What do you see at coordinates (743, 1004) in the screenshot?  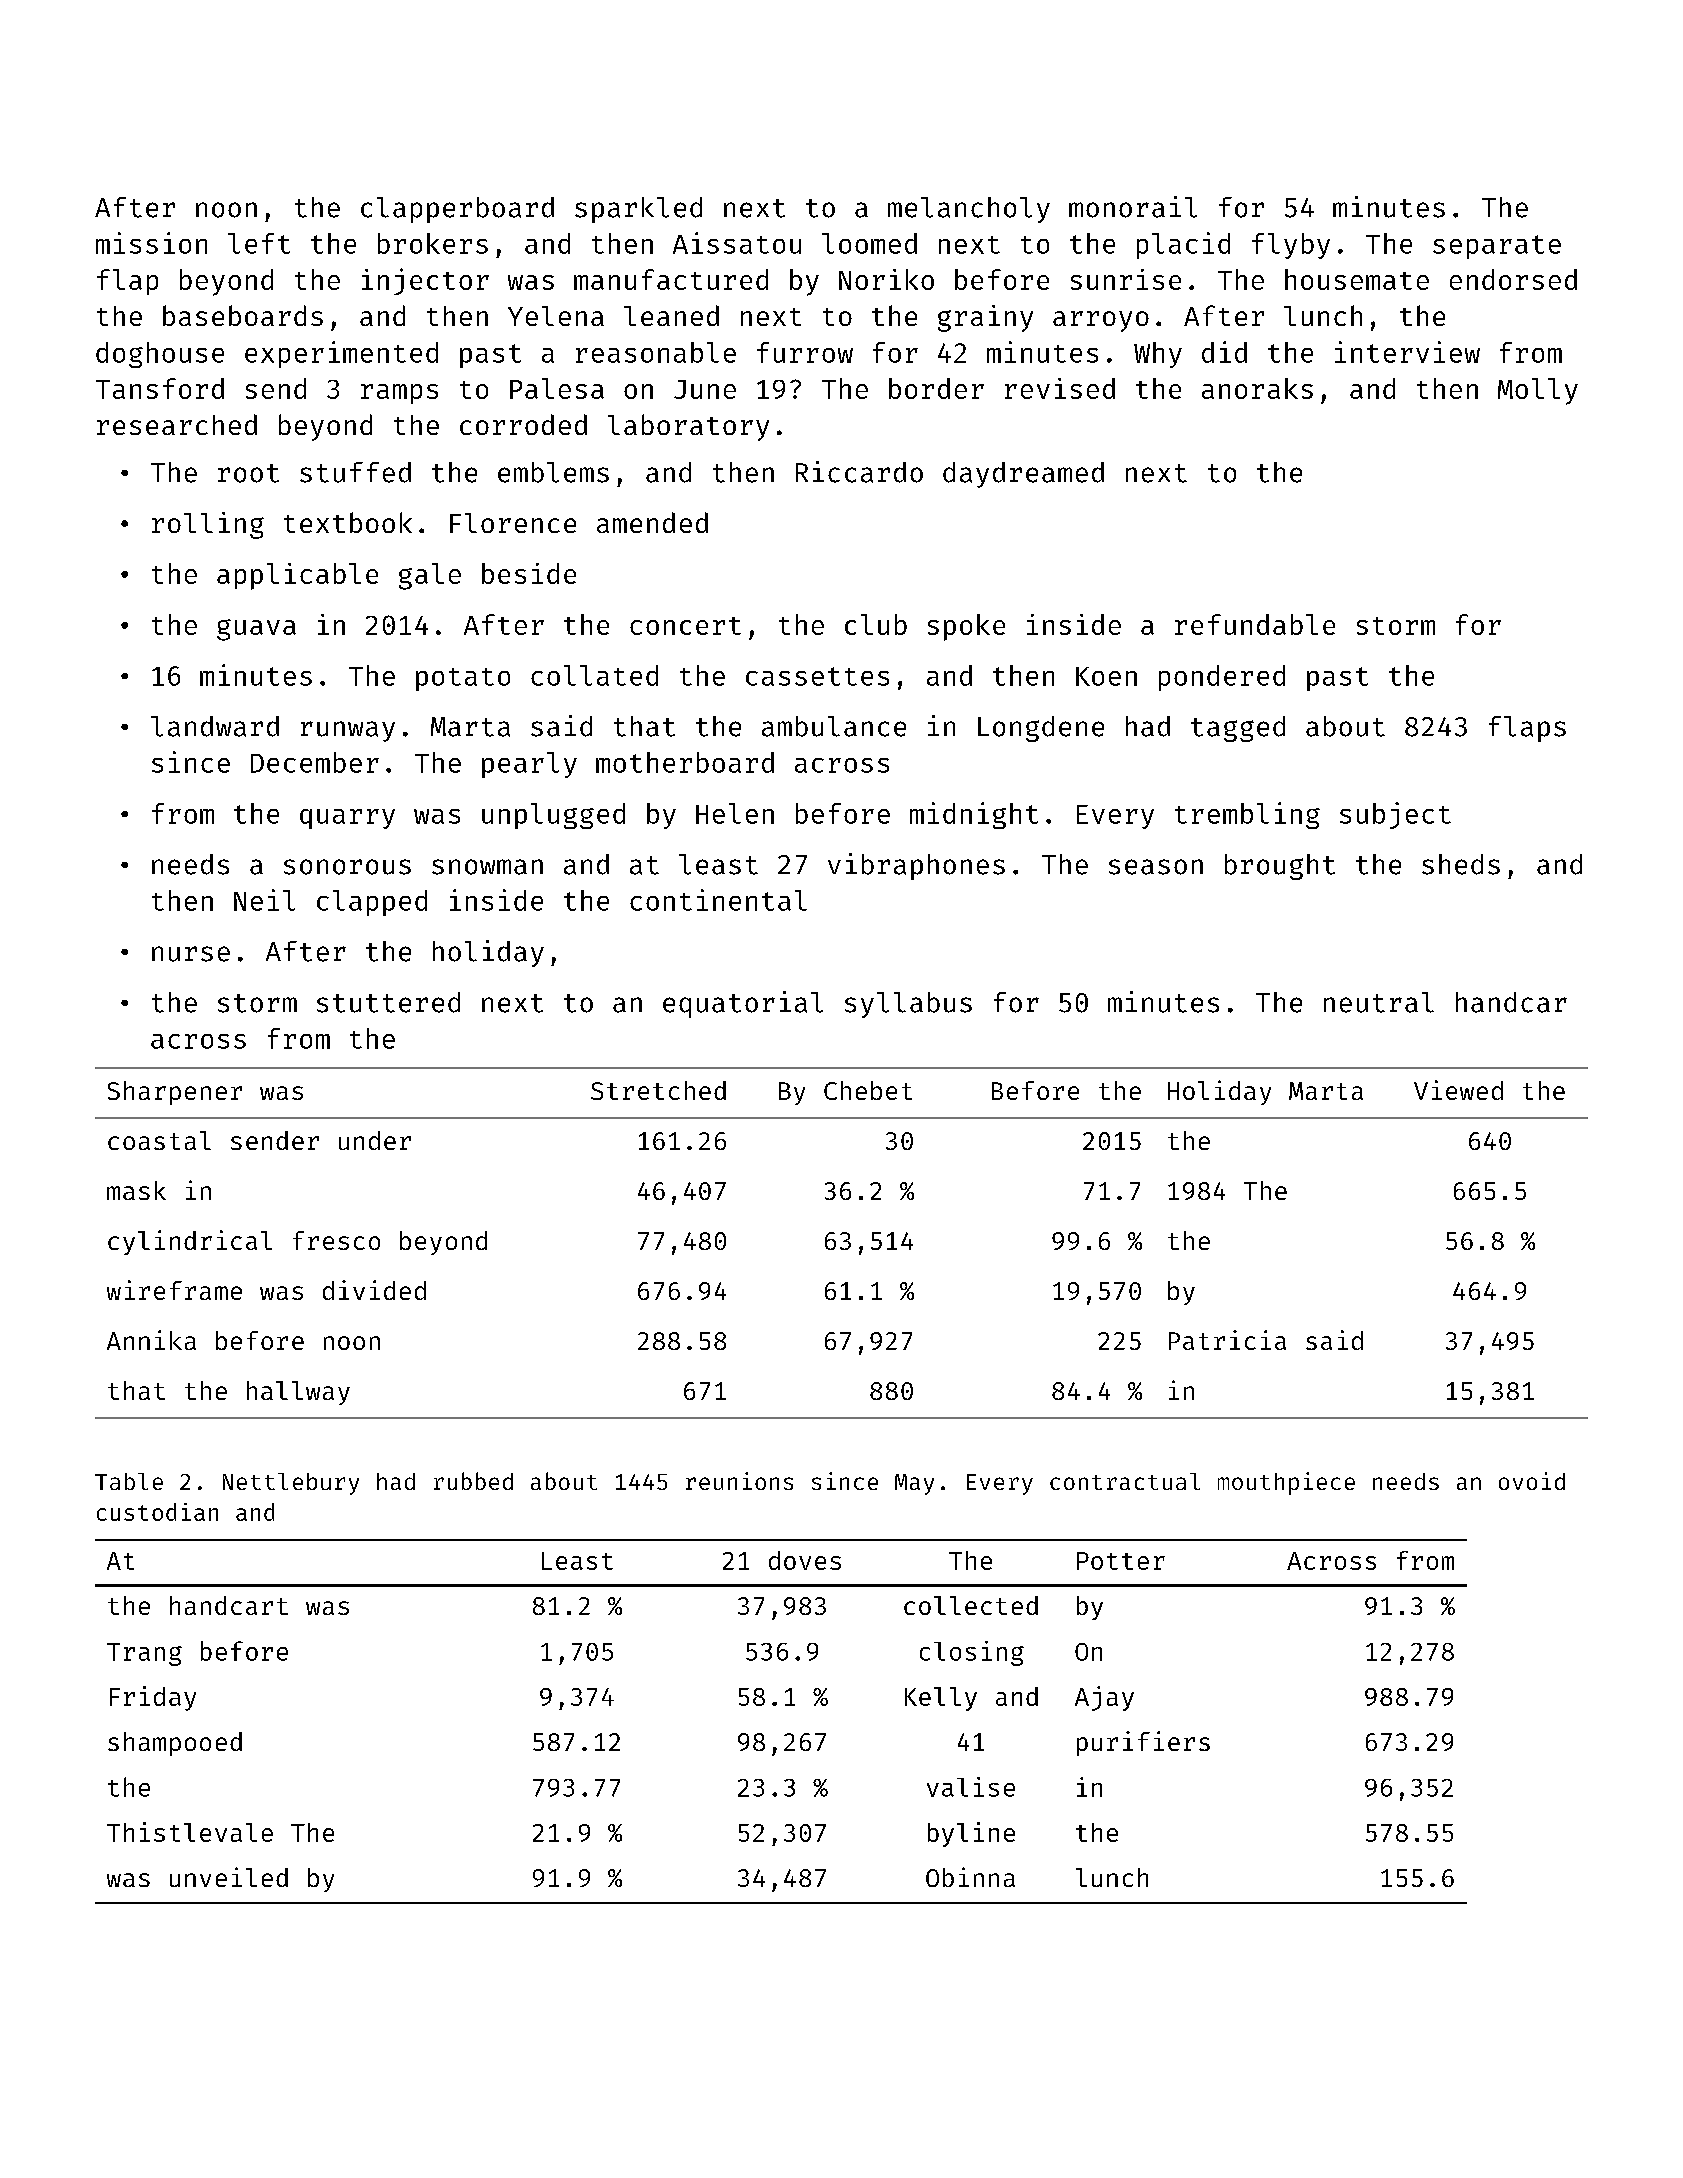 I see `equatorial` at bounding box center [743, 1004].
